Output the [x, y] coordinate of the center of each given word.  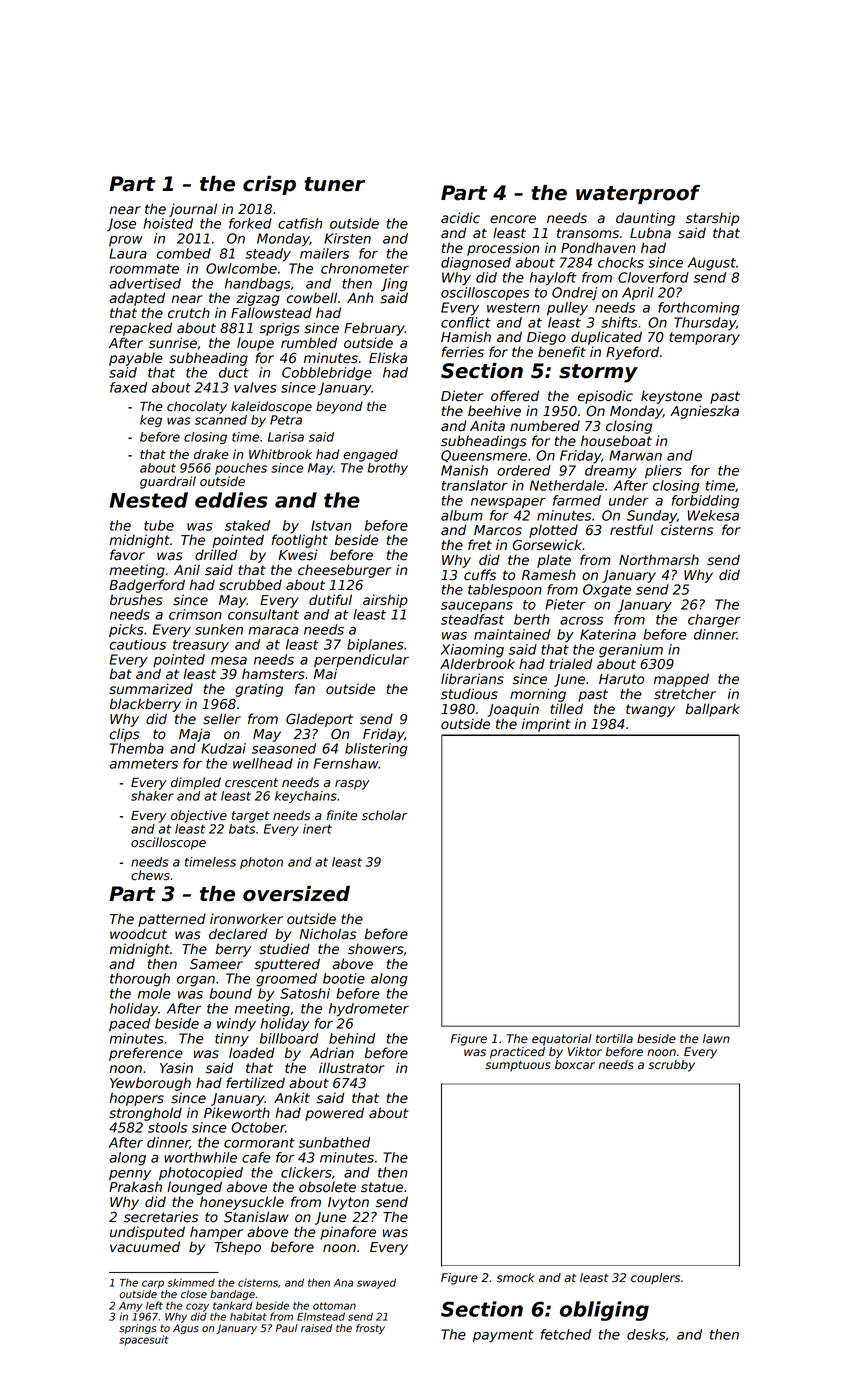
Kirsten [347, 238]
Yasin [176, 1068]
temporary [704, 338]
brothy [387, 469]
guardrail [168, 482]
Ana [343, 1283]
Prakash [135, 1187]
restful [631, 530]
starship [712, 219]
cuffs [480, 575]
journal [193, 210]
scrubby [671, 1066]
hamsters [273, 674]
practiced [517, 1053]
